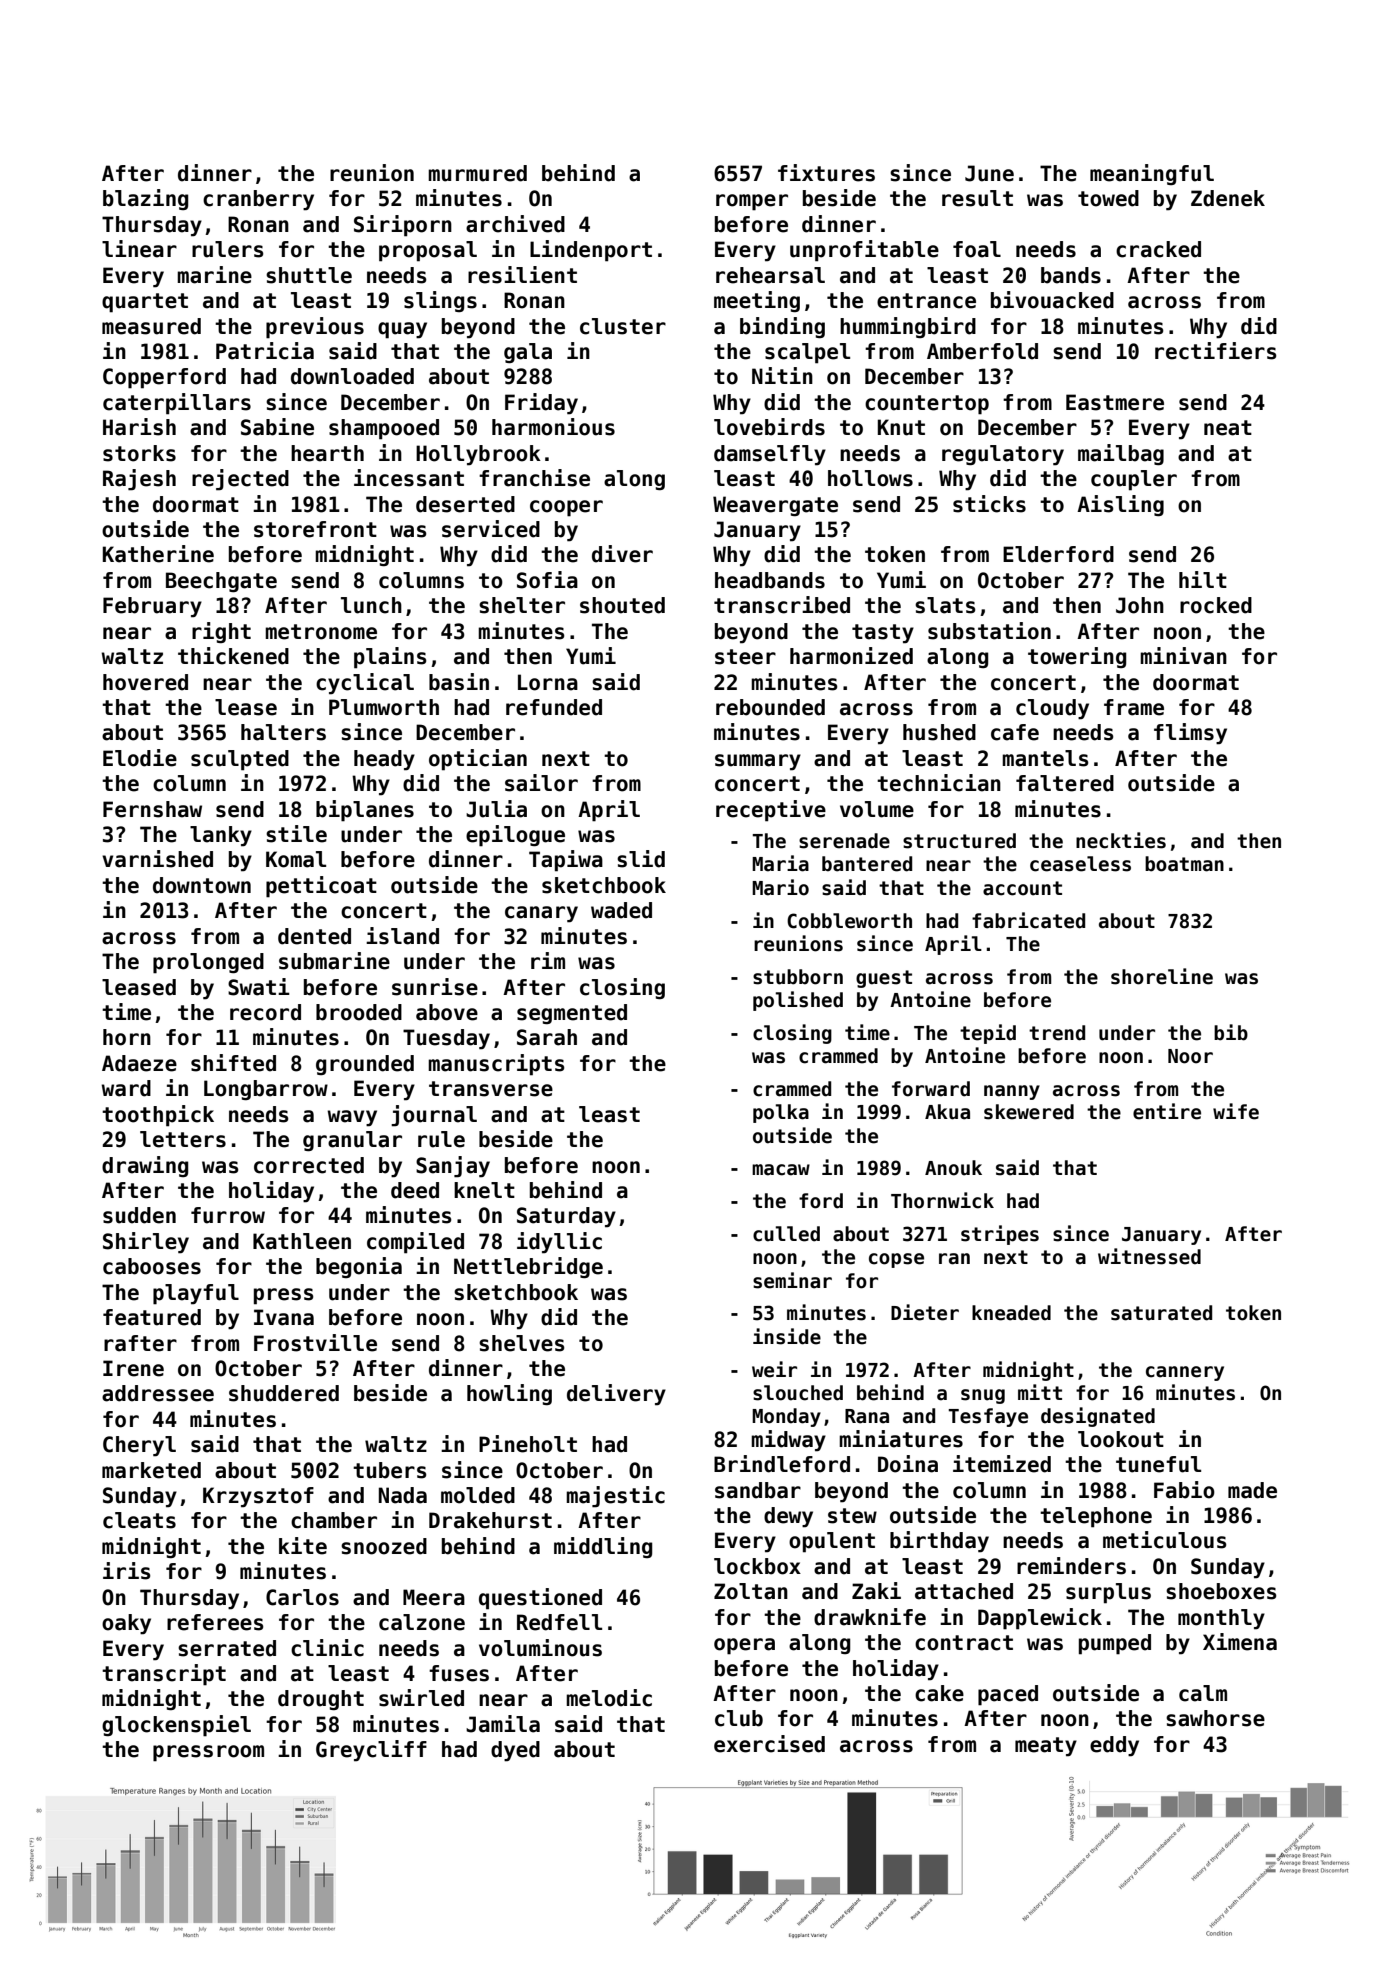  Describe the element at coordinates (739, 1718) in the screenshot. I see `club` at that location.
